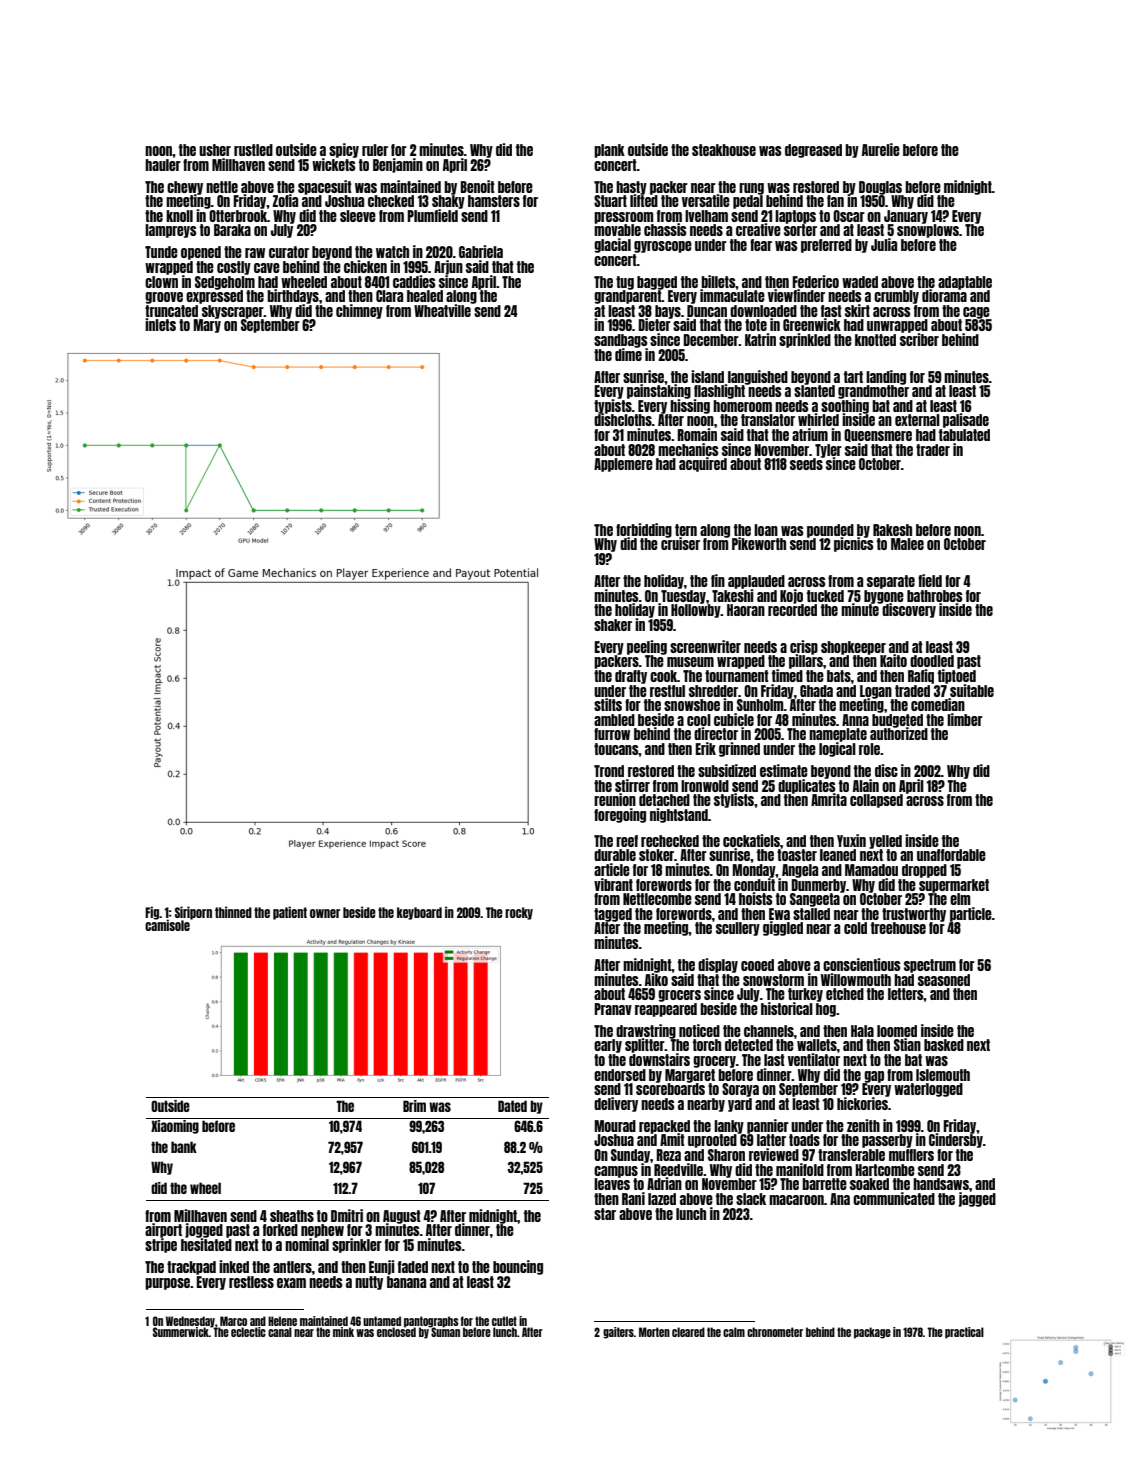 This screenshot has width=1143, height=1479. I want to click on shaker, so click(613, 625).
